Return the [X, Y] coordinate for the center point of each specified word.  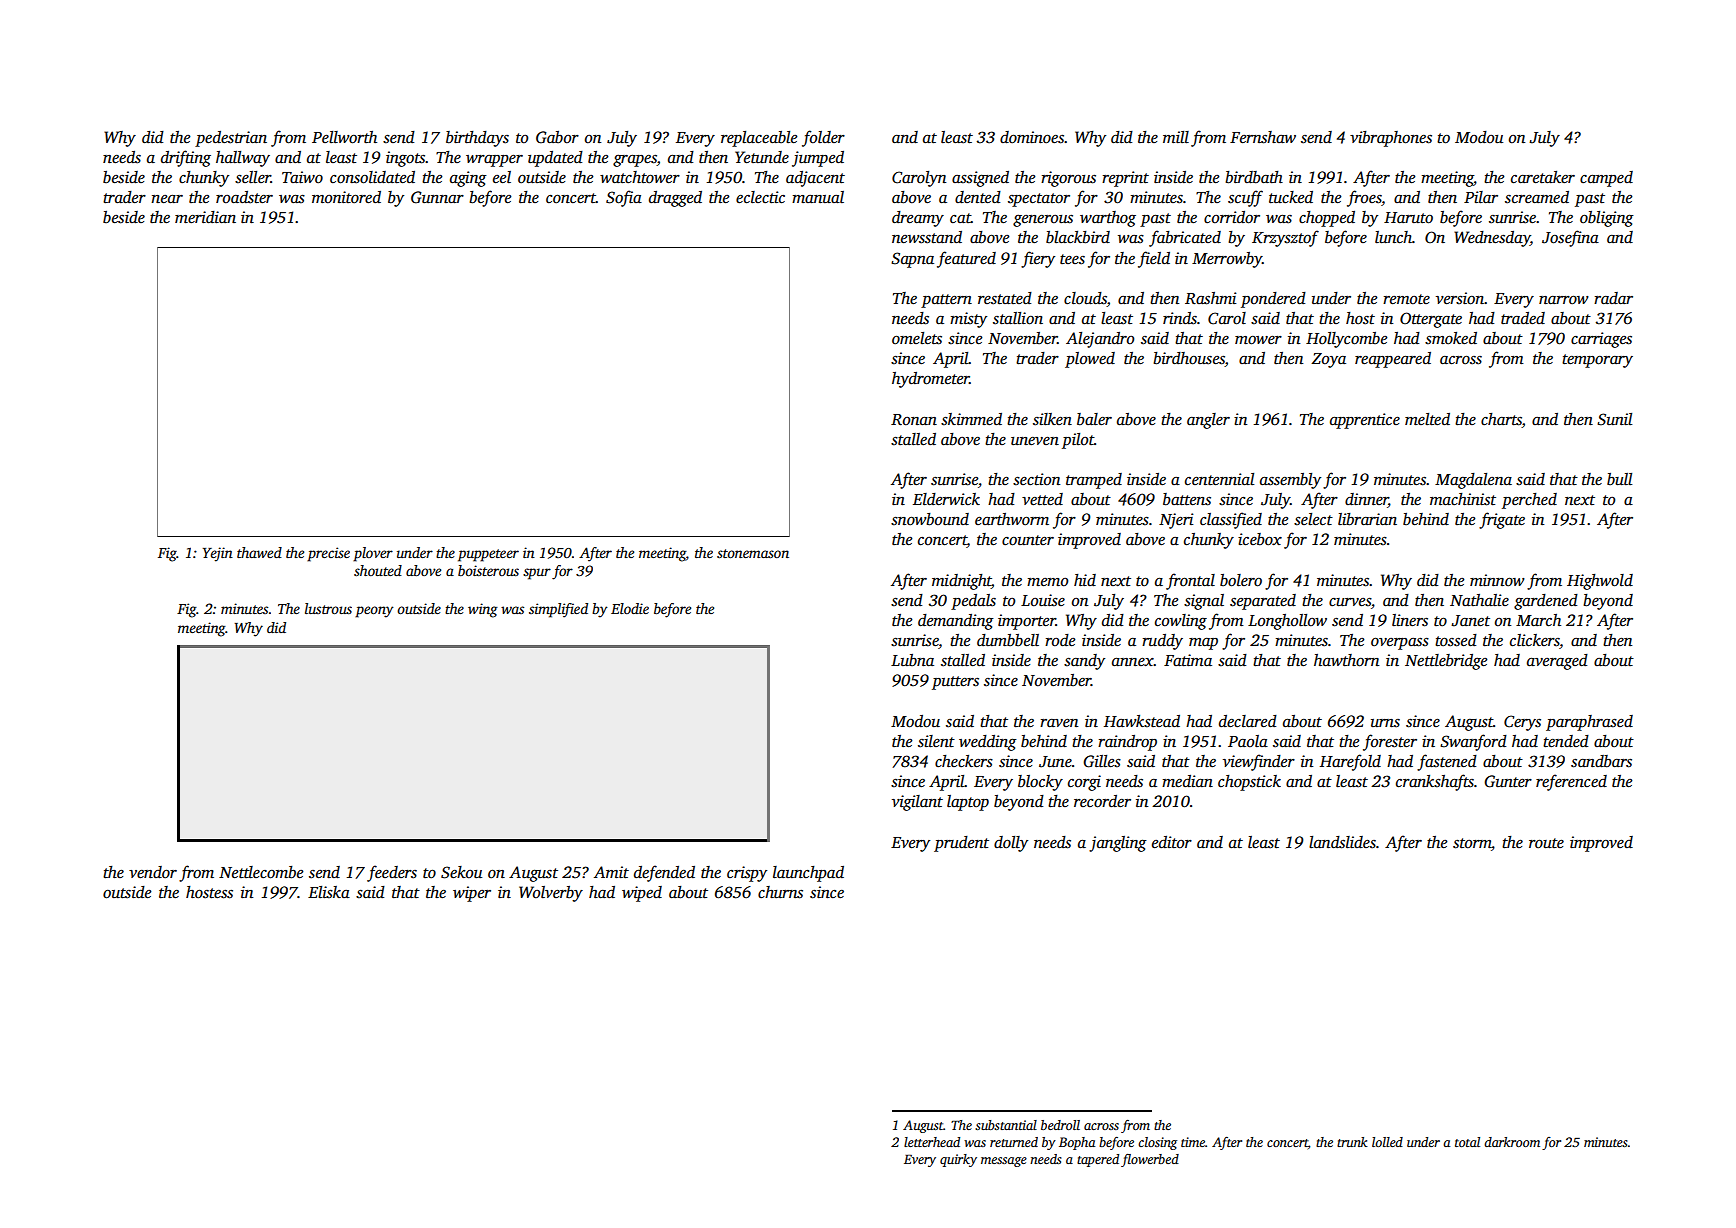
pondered [1273, 300]
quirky [958, 1160]
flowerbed [1150, 1160]
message [1004, 1162]
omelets [917, 338]
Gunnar [437, 197]
